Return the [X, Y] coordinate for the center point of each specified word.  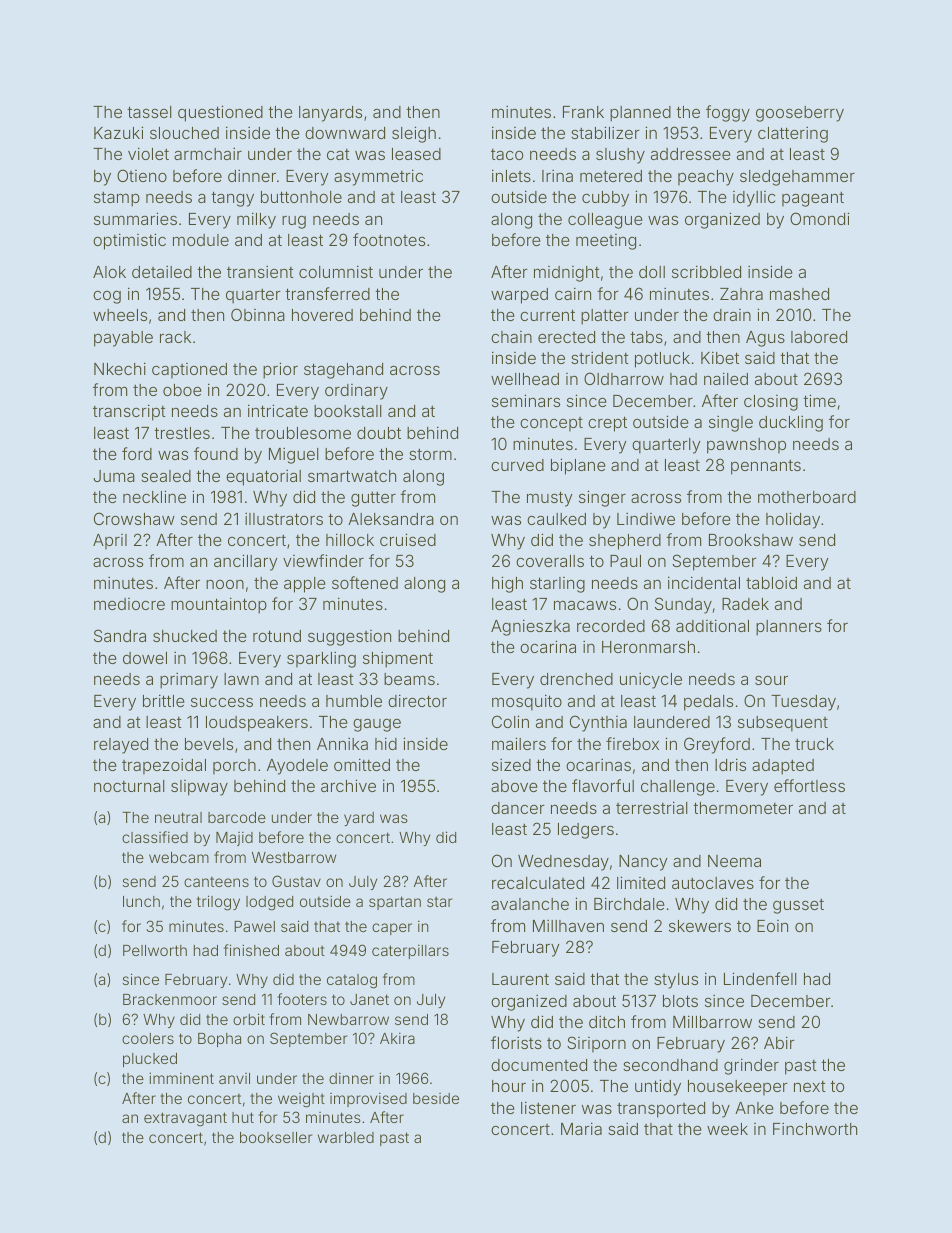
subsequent [783, 724]
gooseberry [800, 114]
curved [517, 465]
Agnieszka [530, 627]
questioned [220, 113]
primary [189, 680]
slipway [199, 788]
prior [280, 370]
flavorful [603, 785]
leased [416, 154]
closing [771, 403]
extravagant [185, 1119]
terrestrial [652, 807]
